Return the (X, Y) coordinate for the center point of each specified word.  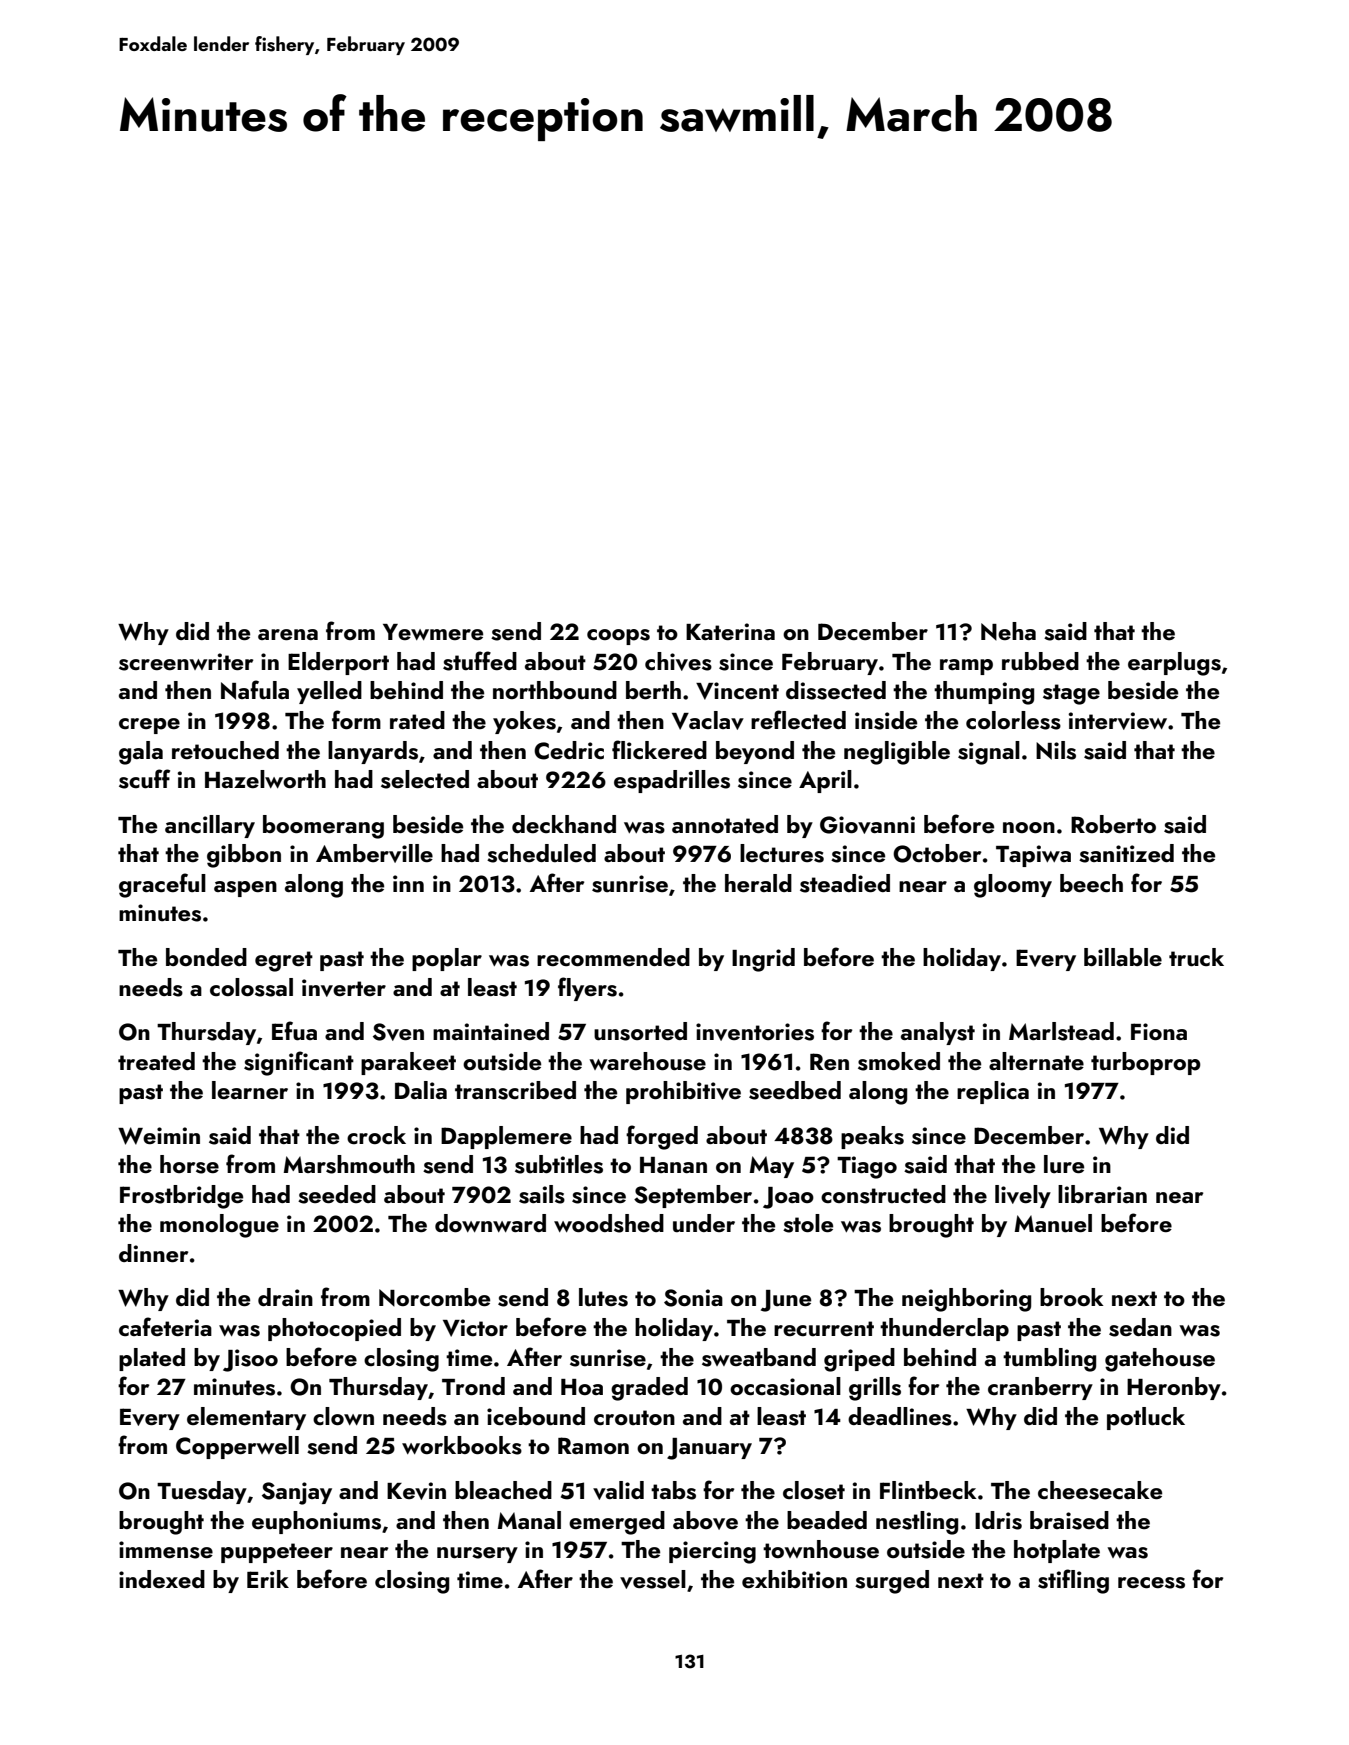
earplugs (1174, 664)
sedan (1140, 1327)
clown (343, 1416)
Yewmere (433, 632)
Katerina (730, 631)
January (709, 1449)
